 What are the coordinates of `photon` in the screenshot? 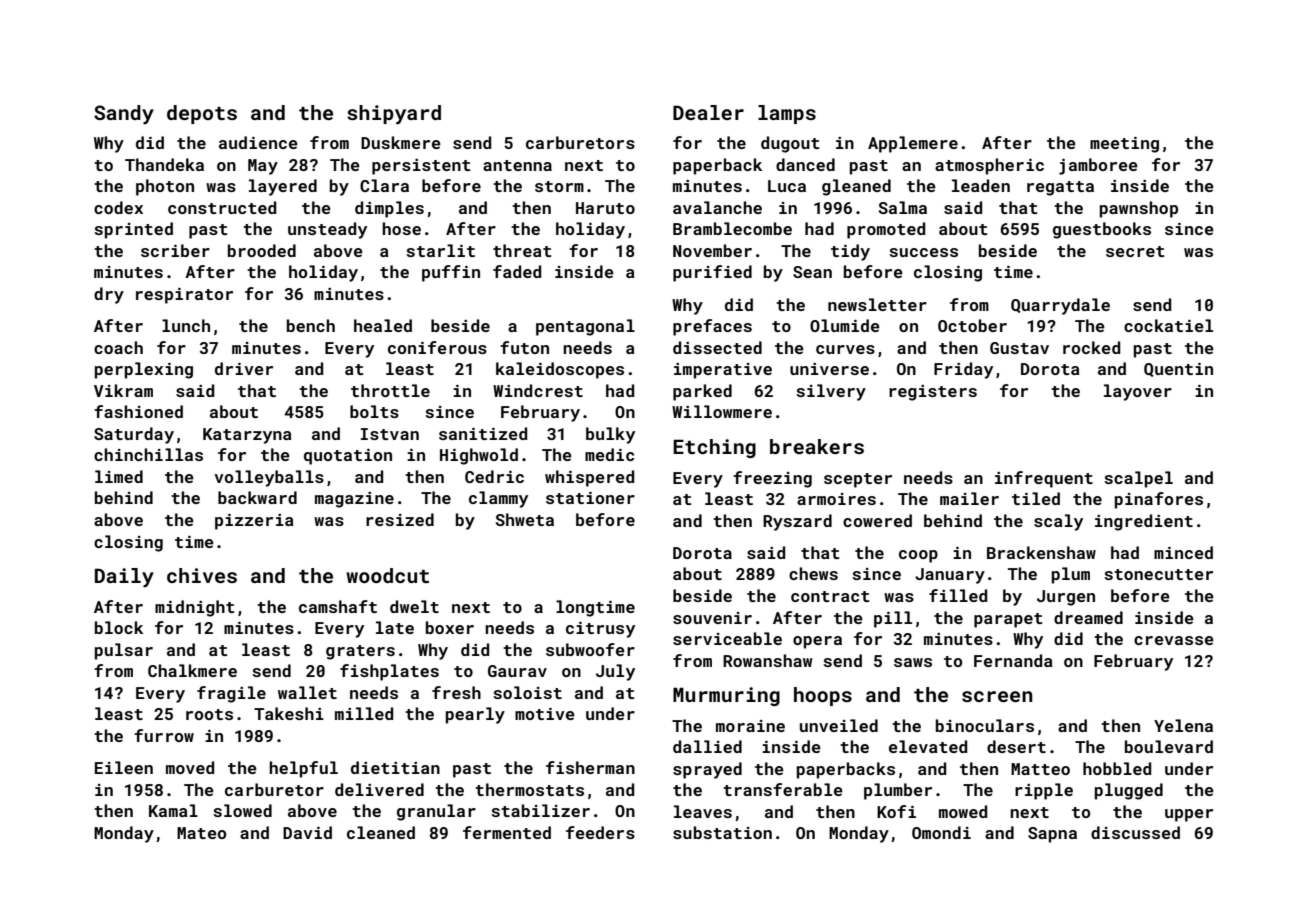 It's located at (165, 187).
